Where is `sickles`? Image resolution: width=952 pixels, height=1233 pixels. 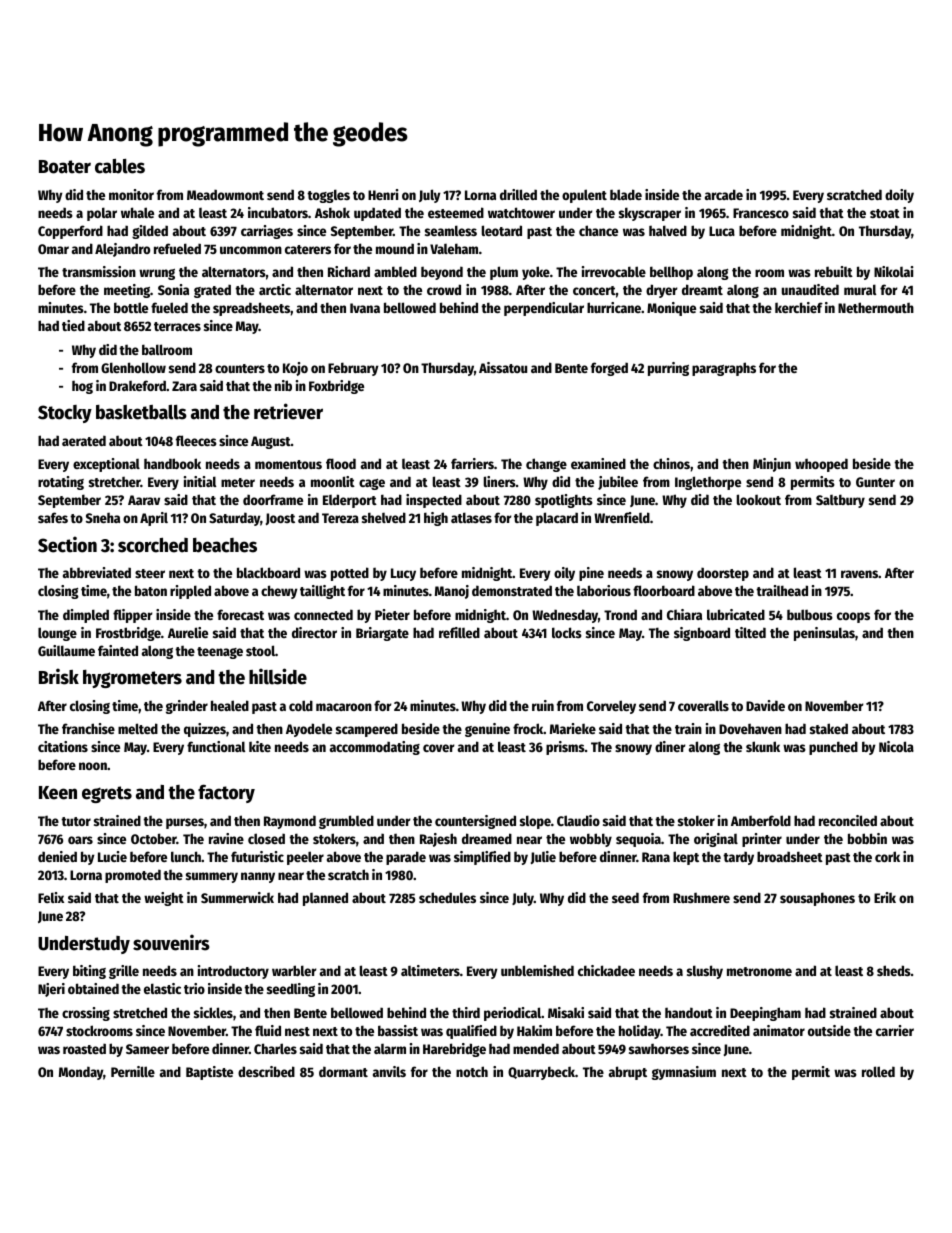 sickles is located at coordinates (213, 1012).
